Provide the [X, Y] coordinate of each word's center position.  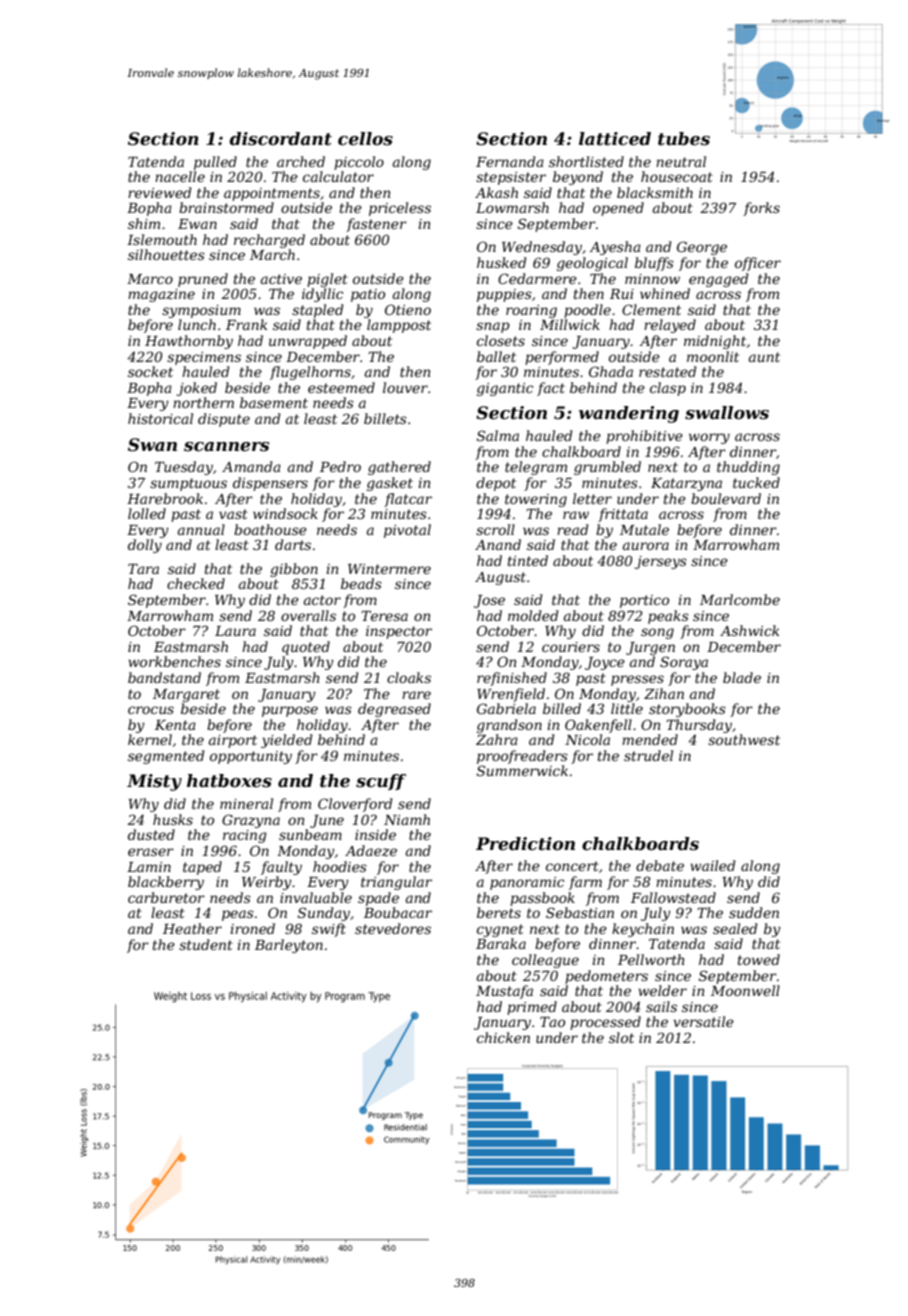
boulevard [726, 498]
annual [201, 529]
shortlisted [586, 161]
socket [150, 371]
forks [761, 209]
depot [496, 484]
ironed [252, 928]
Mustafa [504, 992]
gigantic [505, 389]
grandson [509, 726]
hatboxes [229, 781]
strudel [648, 755]
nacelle [180, 176]
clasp [668, 389]
